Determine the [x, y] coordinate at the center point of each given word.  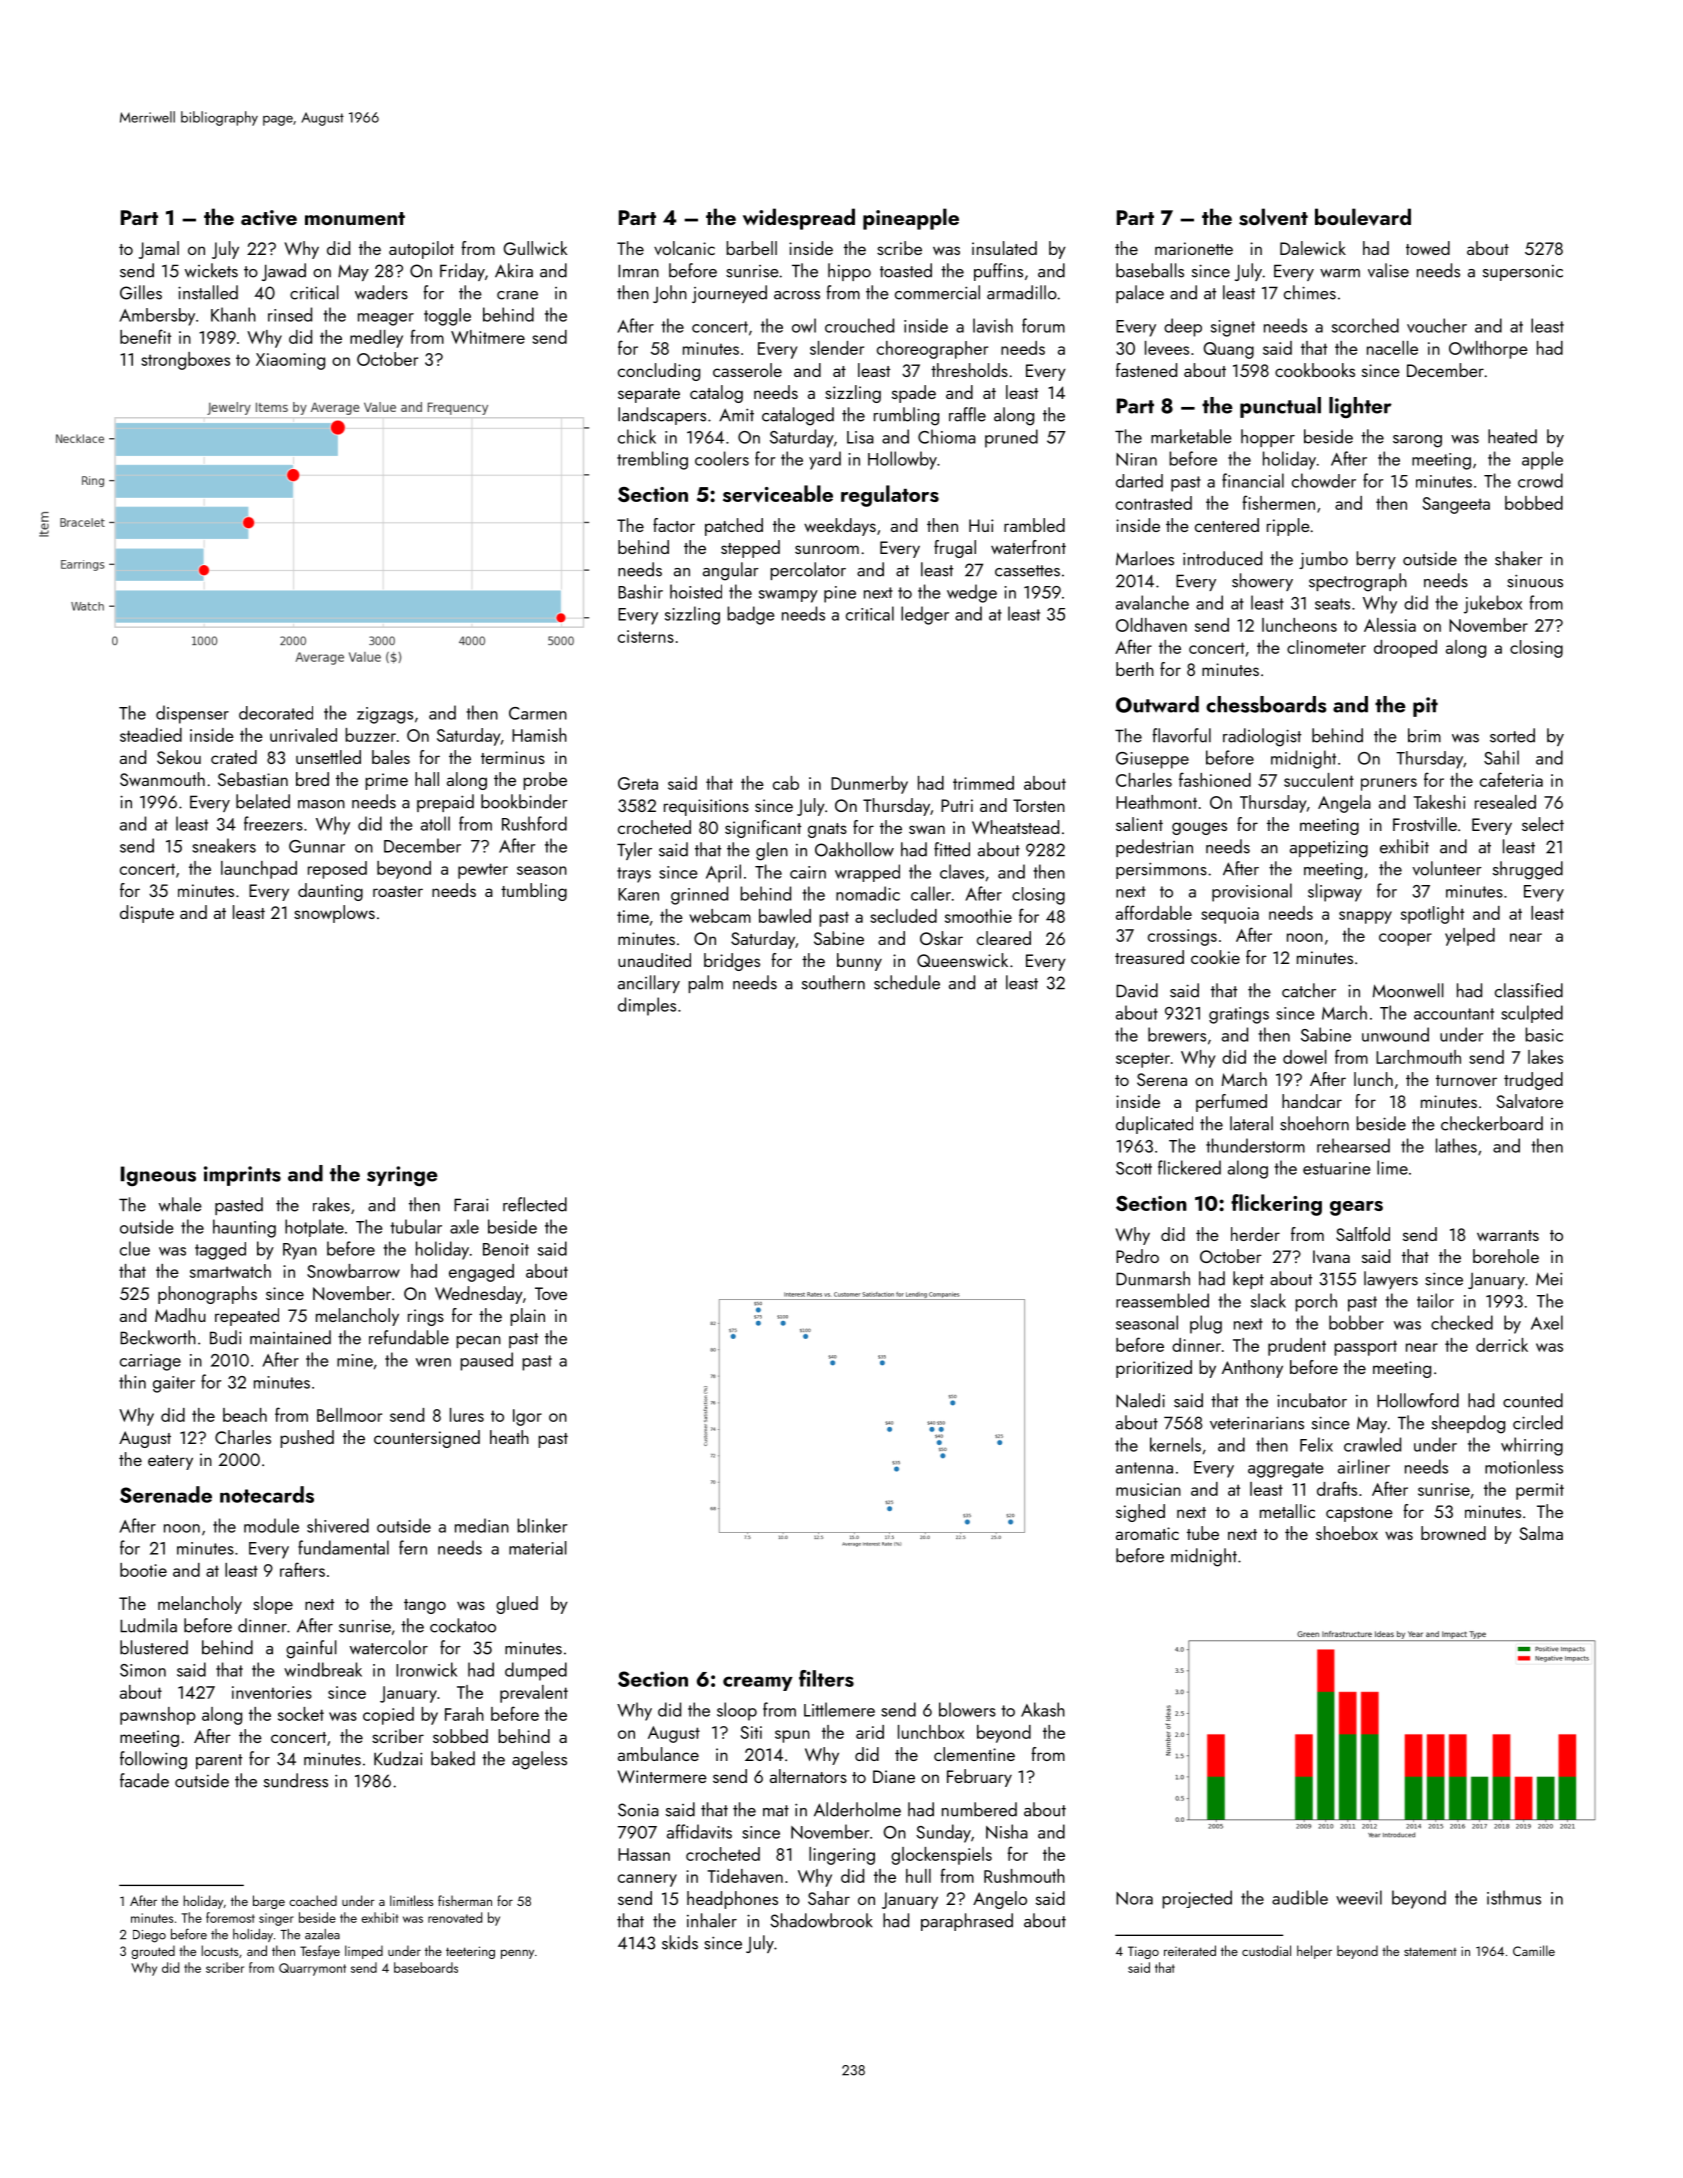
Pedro [1137, 1256]
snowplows [334, 914]
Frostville [1425, 824]
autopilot [421, 250]
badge [750, 615]
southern [833, 982]
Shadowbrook [821, 1920]
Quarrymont [312, 1969]
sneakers [224, 845]
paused [486, 1361]
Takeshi [1439, 802]
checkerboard [1492, 1123]
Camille [1534, 1950]
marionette [1194, 248]
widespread [799, 219]
